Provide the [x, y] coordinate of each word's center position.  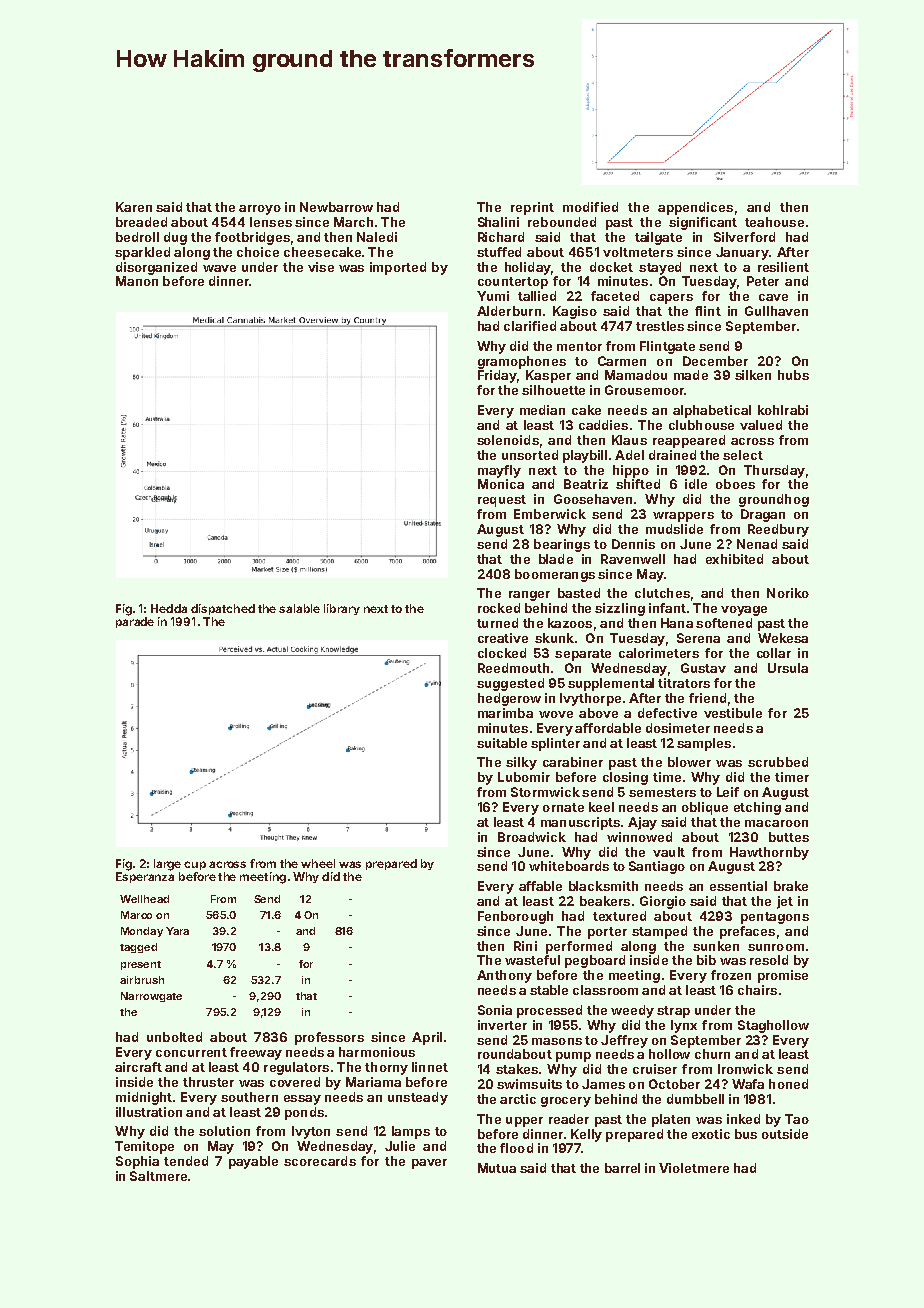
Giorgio [663, 902]
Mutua [497, 1168]
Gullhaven [776, 311]
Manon [137, 281]
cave [773, 297]
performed [579, 947]
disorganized [156, 268]
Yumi [493, 296]
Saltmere [158, 1176]
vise [321, 267]
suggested [510, 684]
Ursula [788, 668]
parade [135, 622]
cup [195, 865]
